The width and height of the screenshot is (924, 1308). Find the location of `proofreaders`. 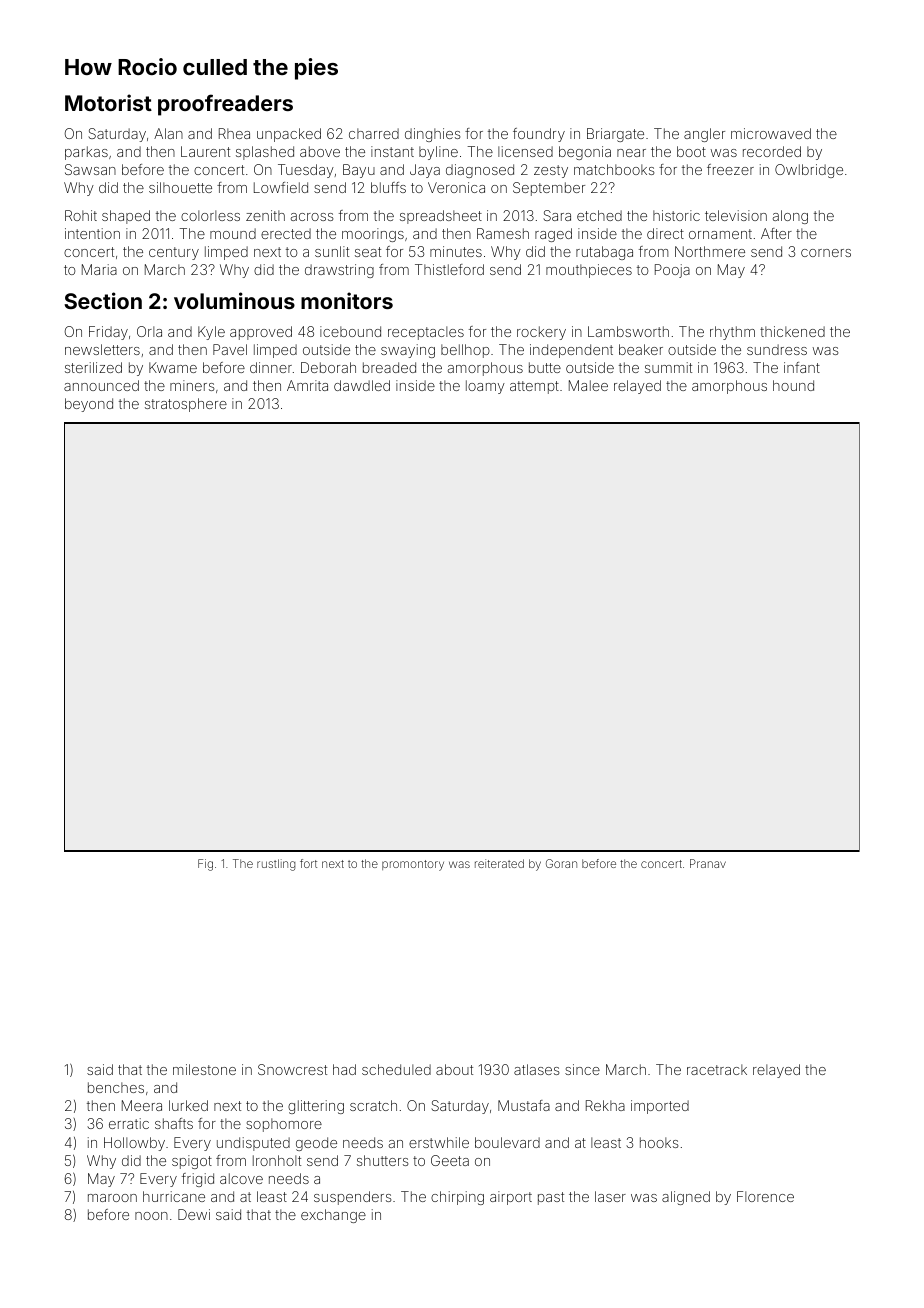

proofreaders is located at coordinates (225, 105).
